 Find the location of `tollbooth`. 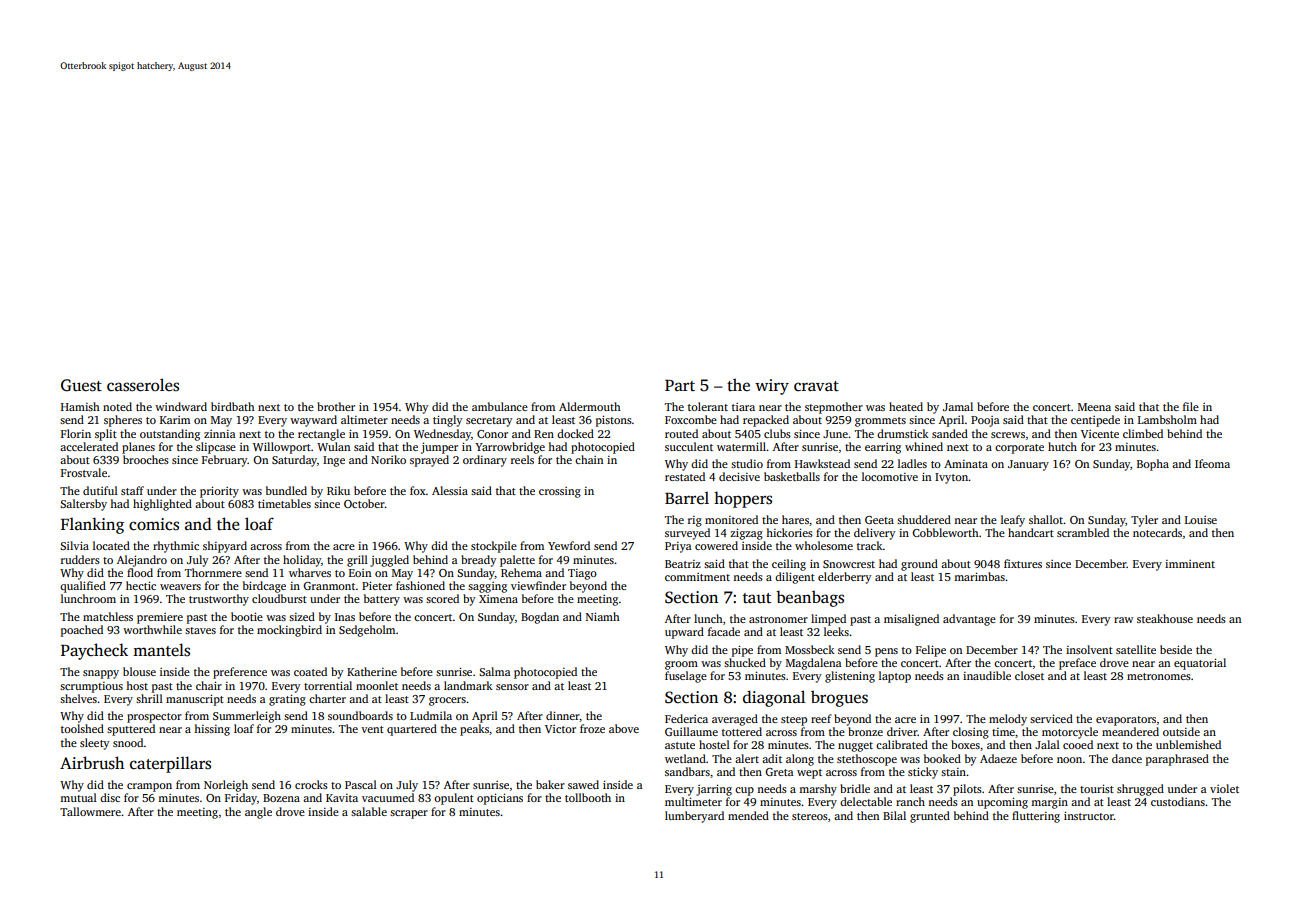

tollbooth is located at coordinates (588, 797).
